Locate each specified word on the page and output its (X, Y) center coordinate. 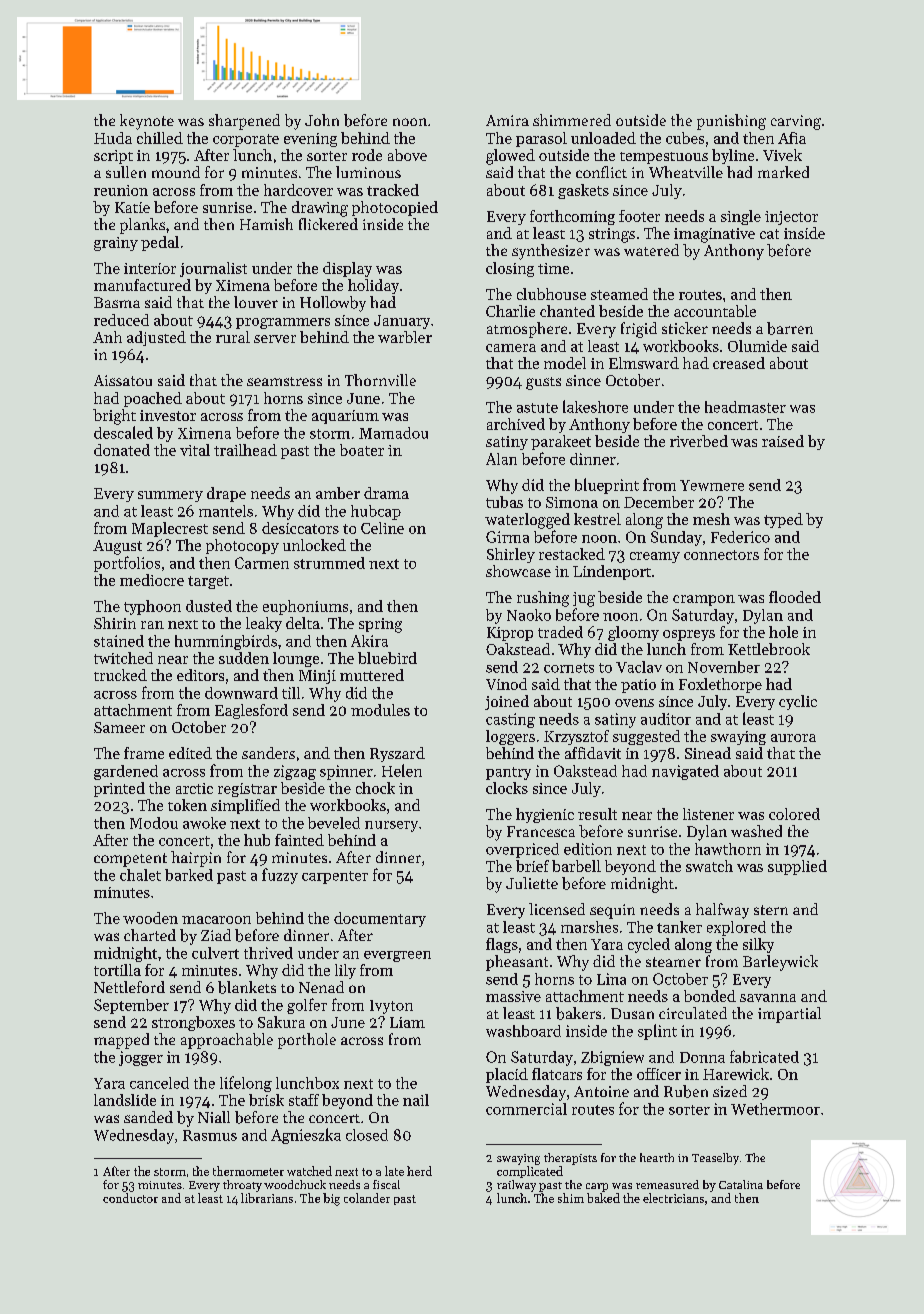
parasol (541, 139)
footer (639, 216)
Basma (117, 302)
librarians (267, 1198)
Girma (507, 537)
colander (367, 1198)
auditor (666, 719)
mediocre (152, 580)
